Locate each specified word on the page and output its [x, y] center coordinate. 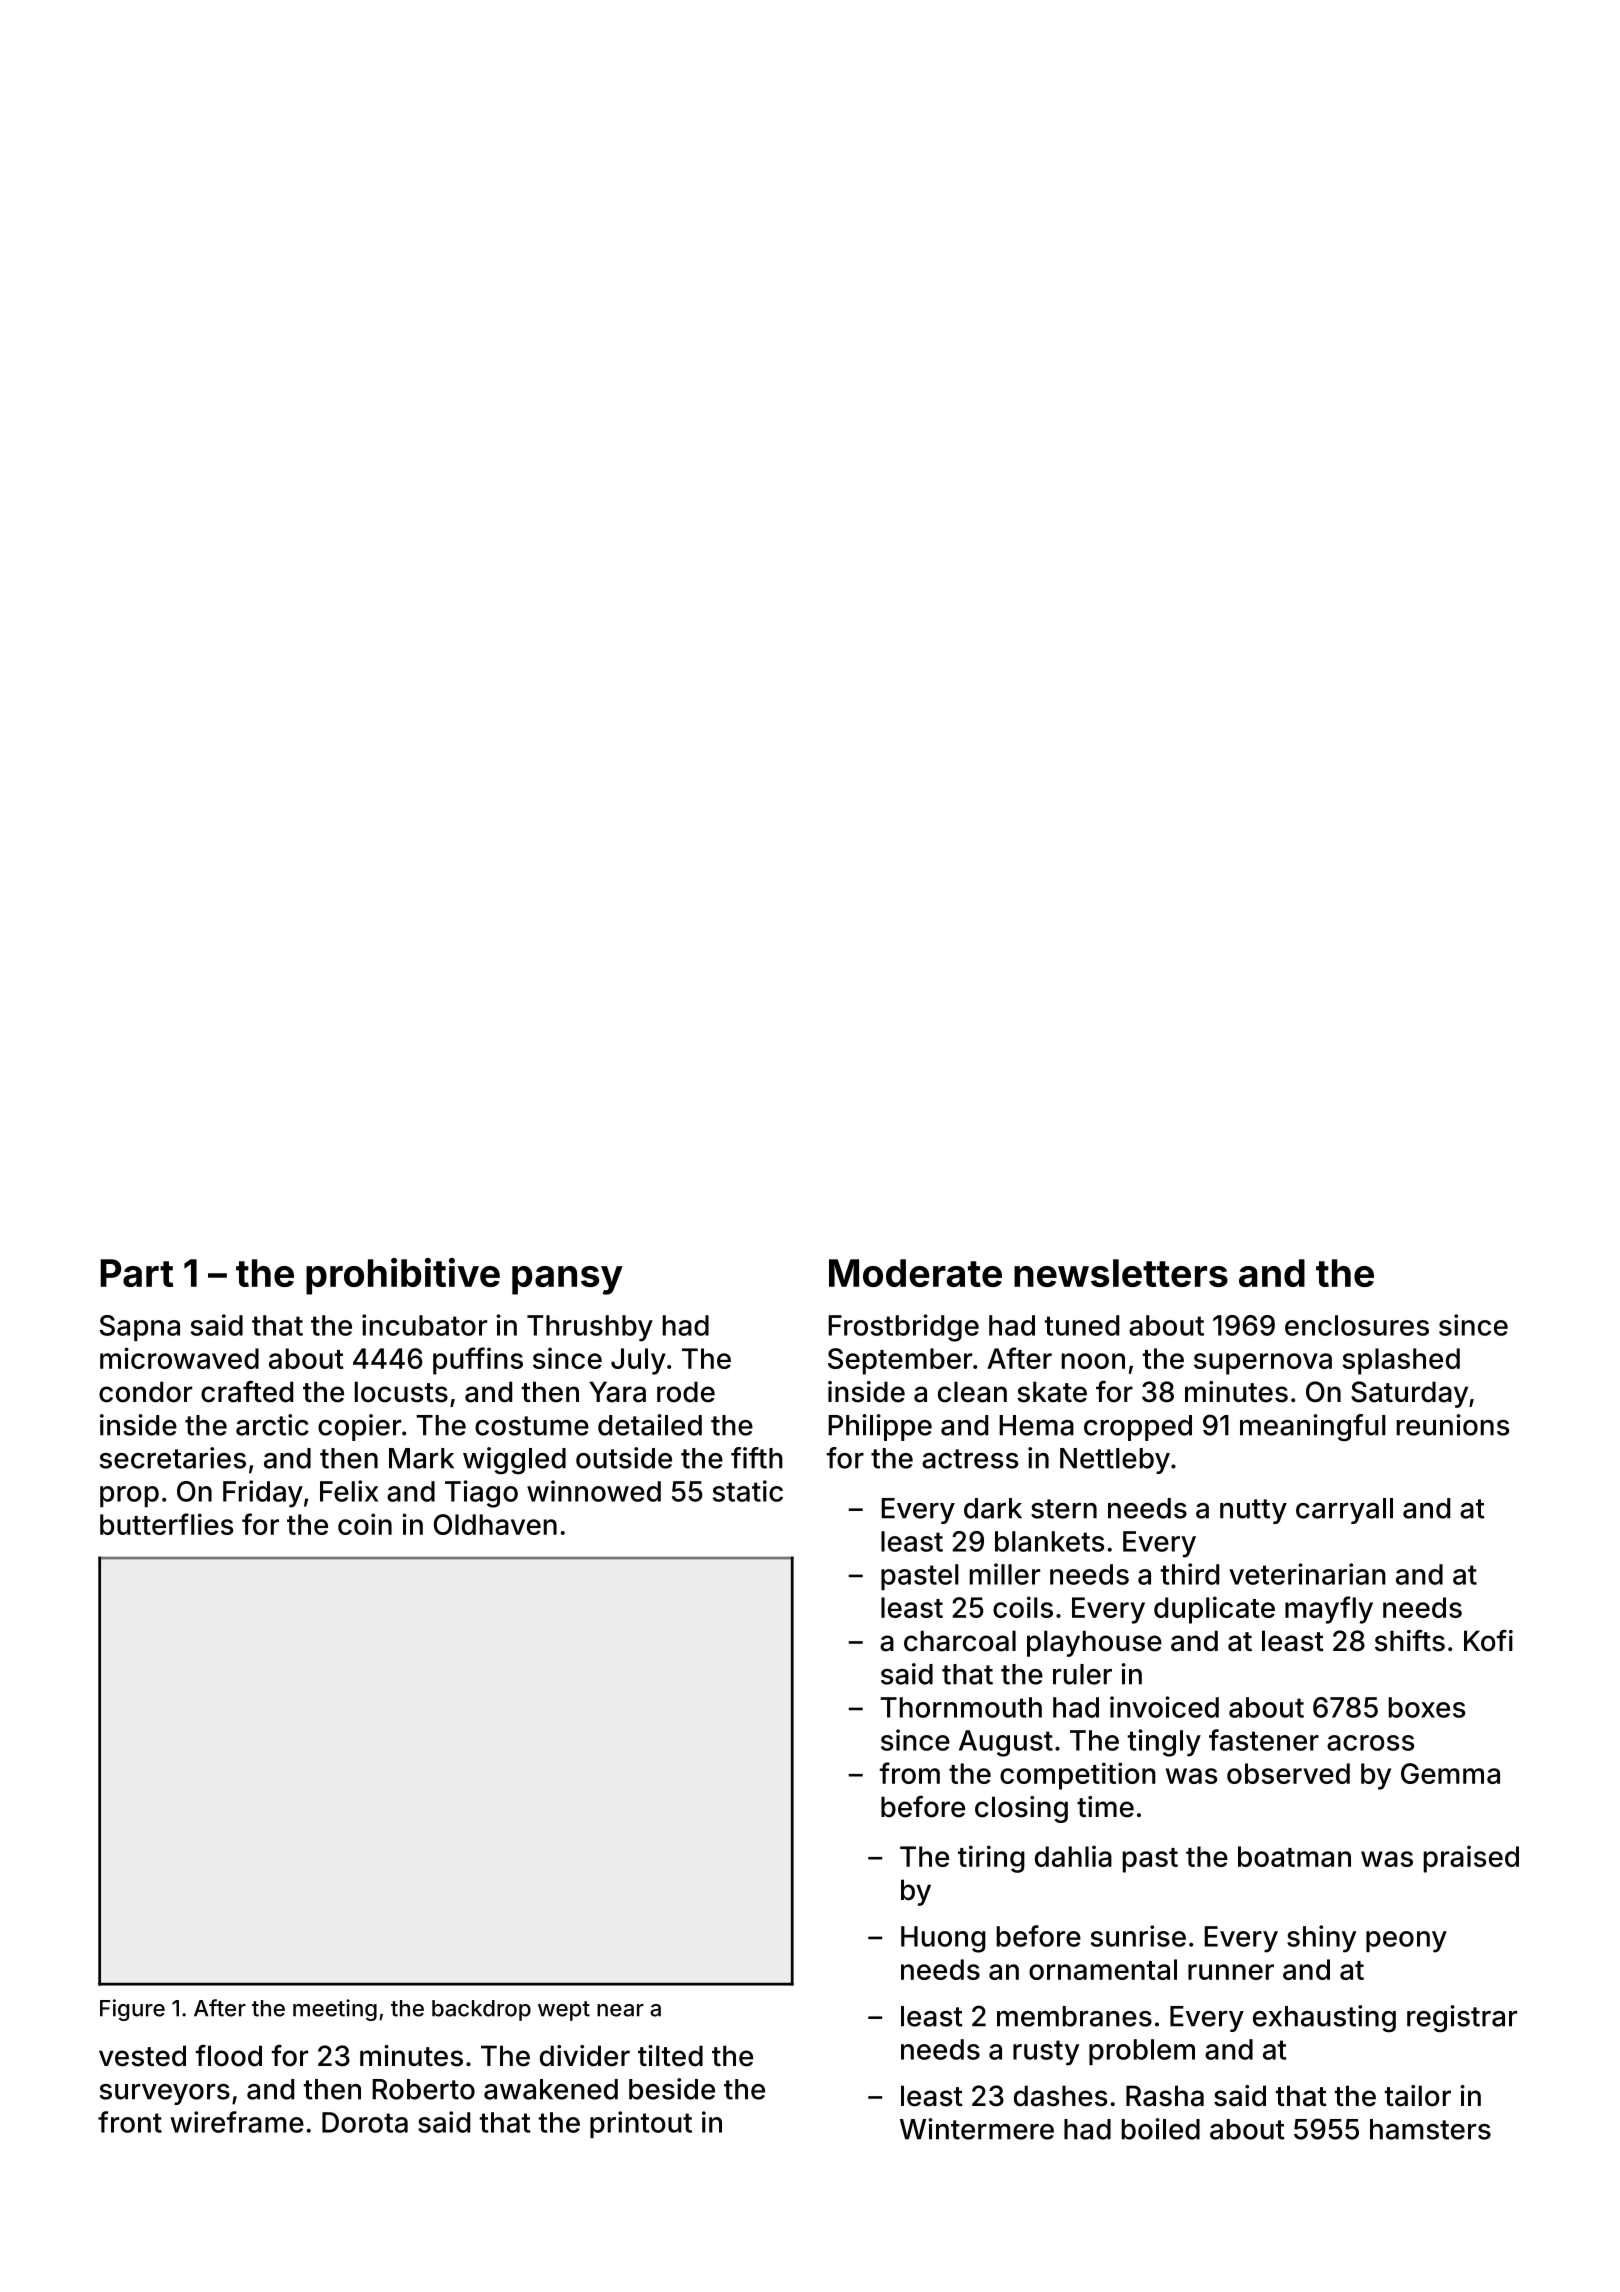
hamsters [1430, 2129]
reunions [1453, 1425]
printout [641, 2124]
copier [359, 1427]
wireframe [237, 2122]
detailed [650, 1425]
